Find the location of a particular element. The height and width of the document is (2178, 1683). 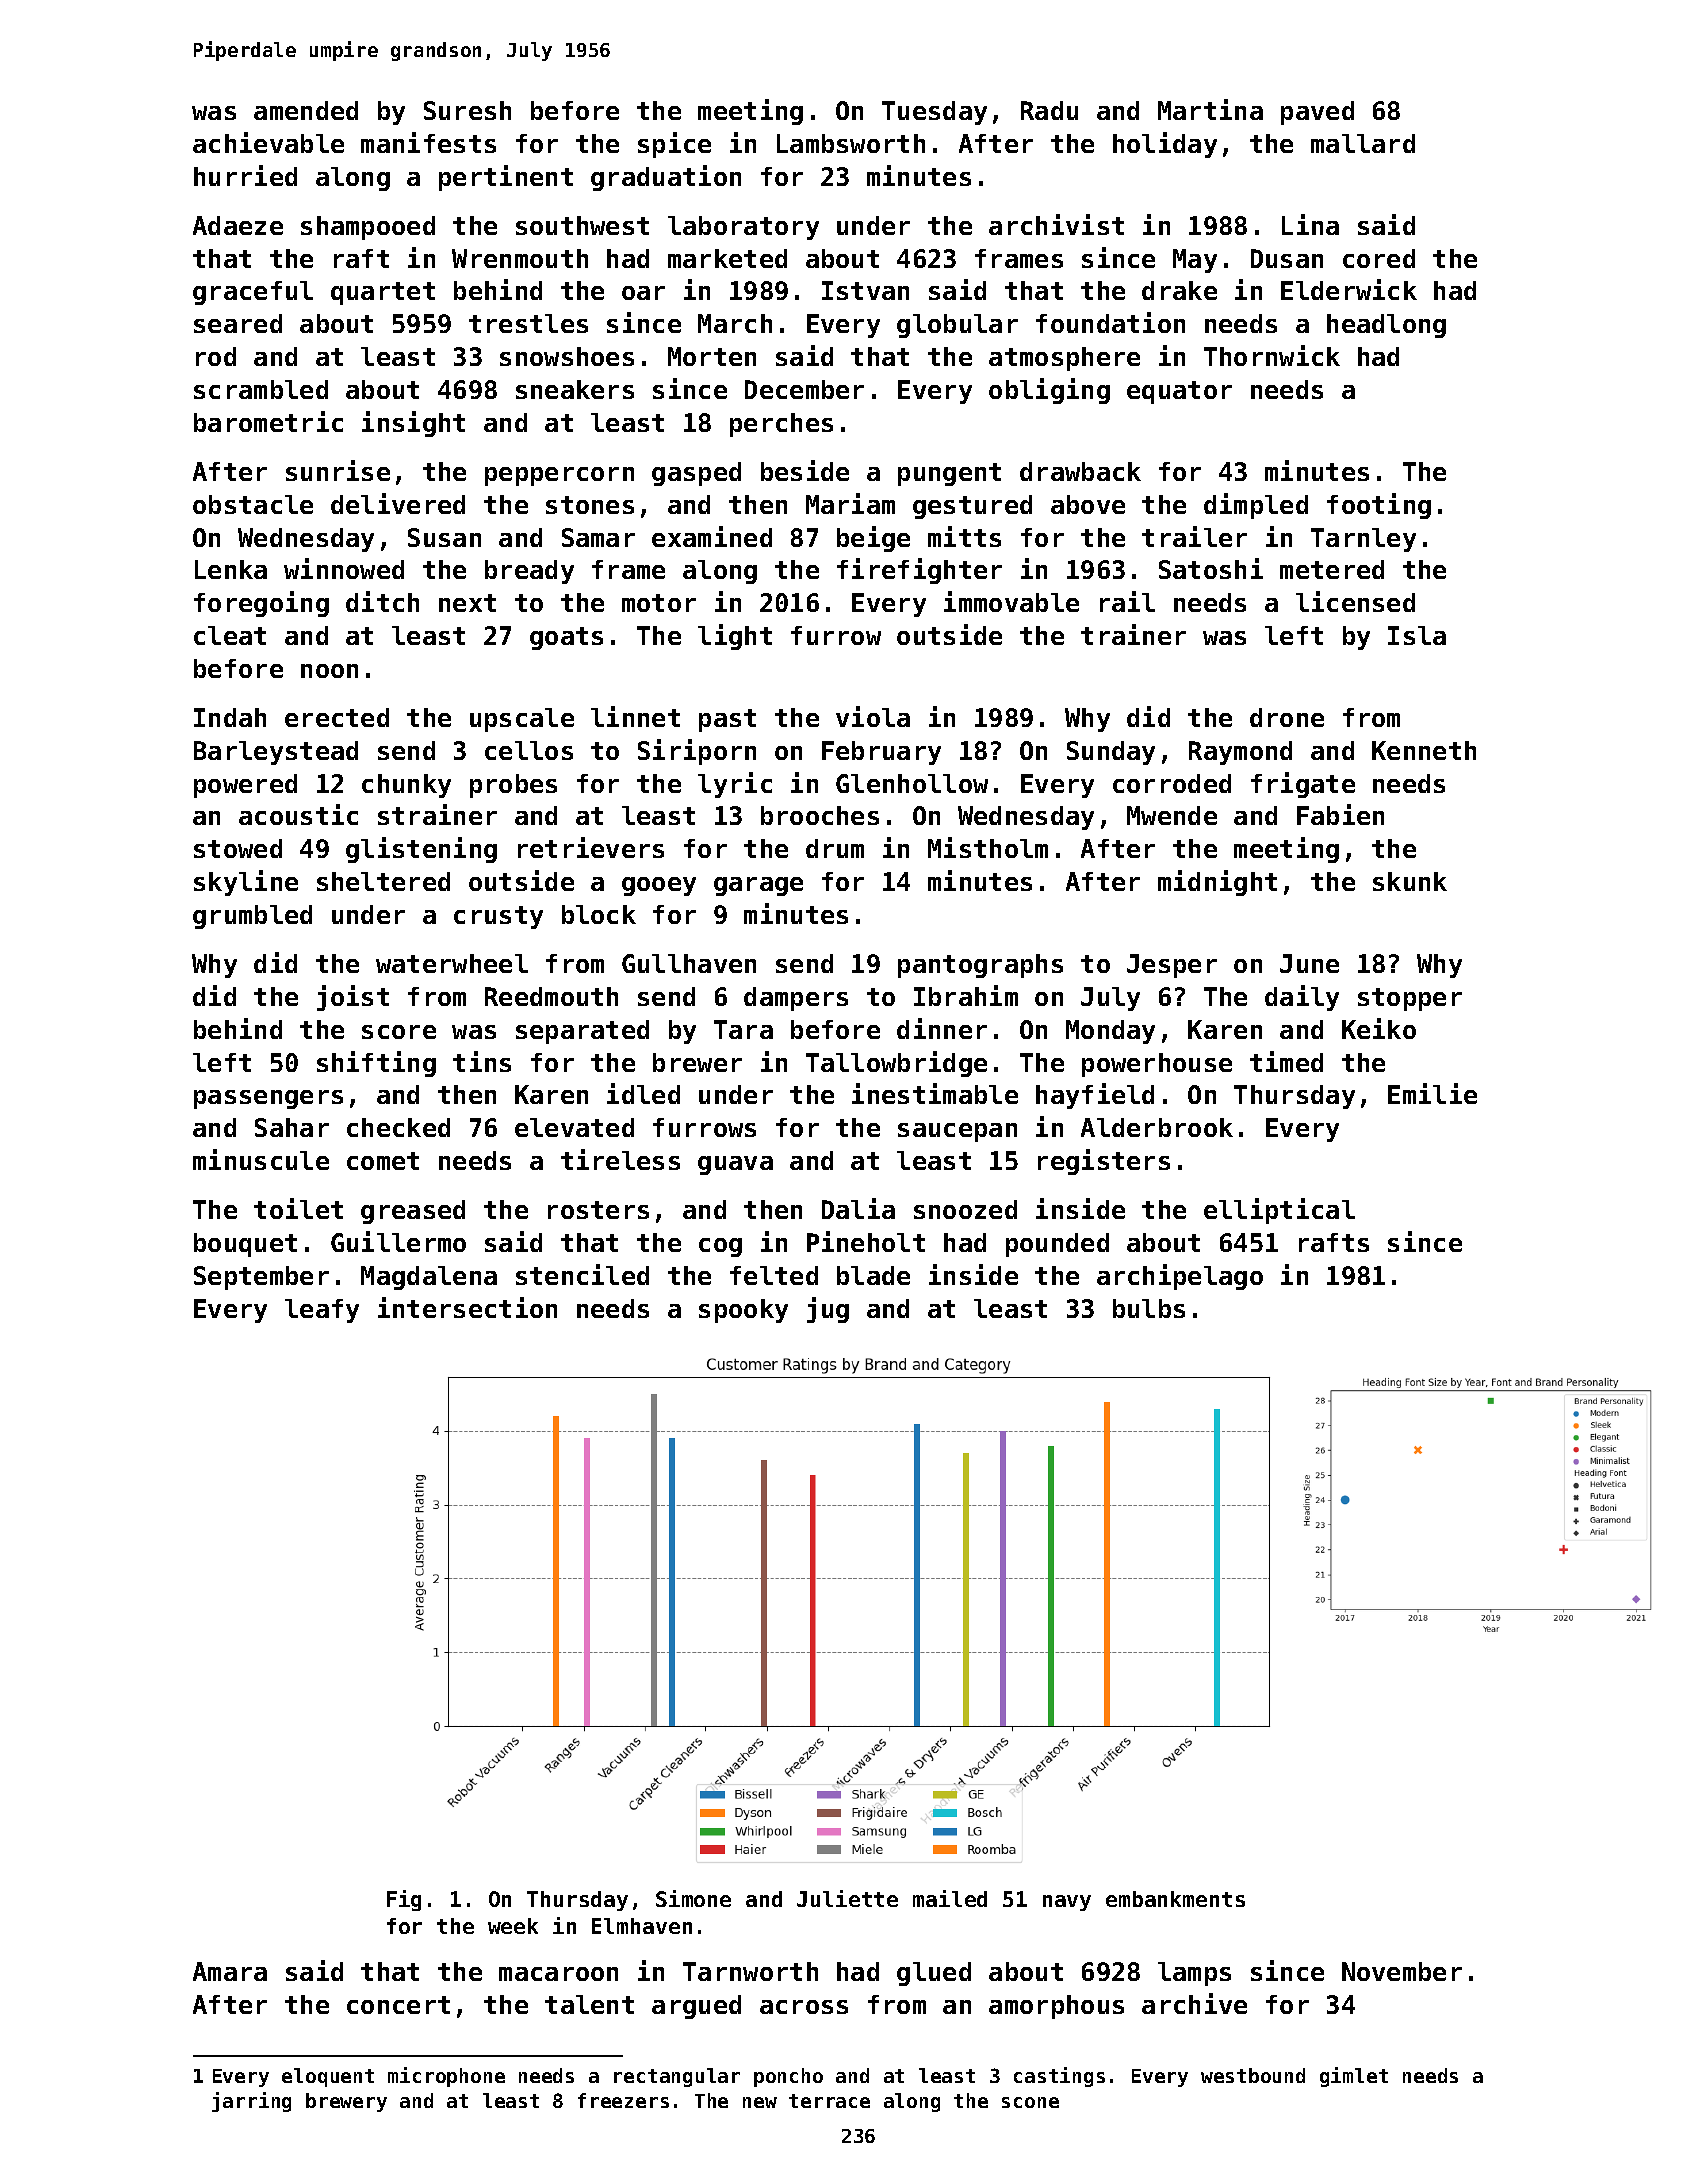

spice is located at coordinates (674, 145).
